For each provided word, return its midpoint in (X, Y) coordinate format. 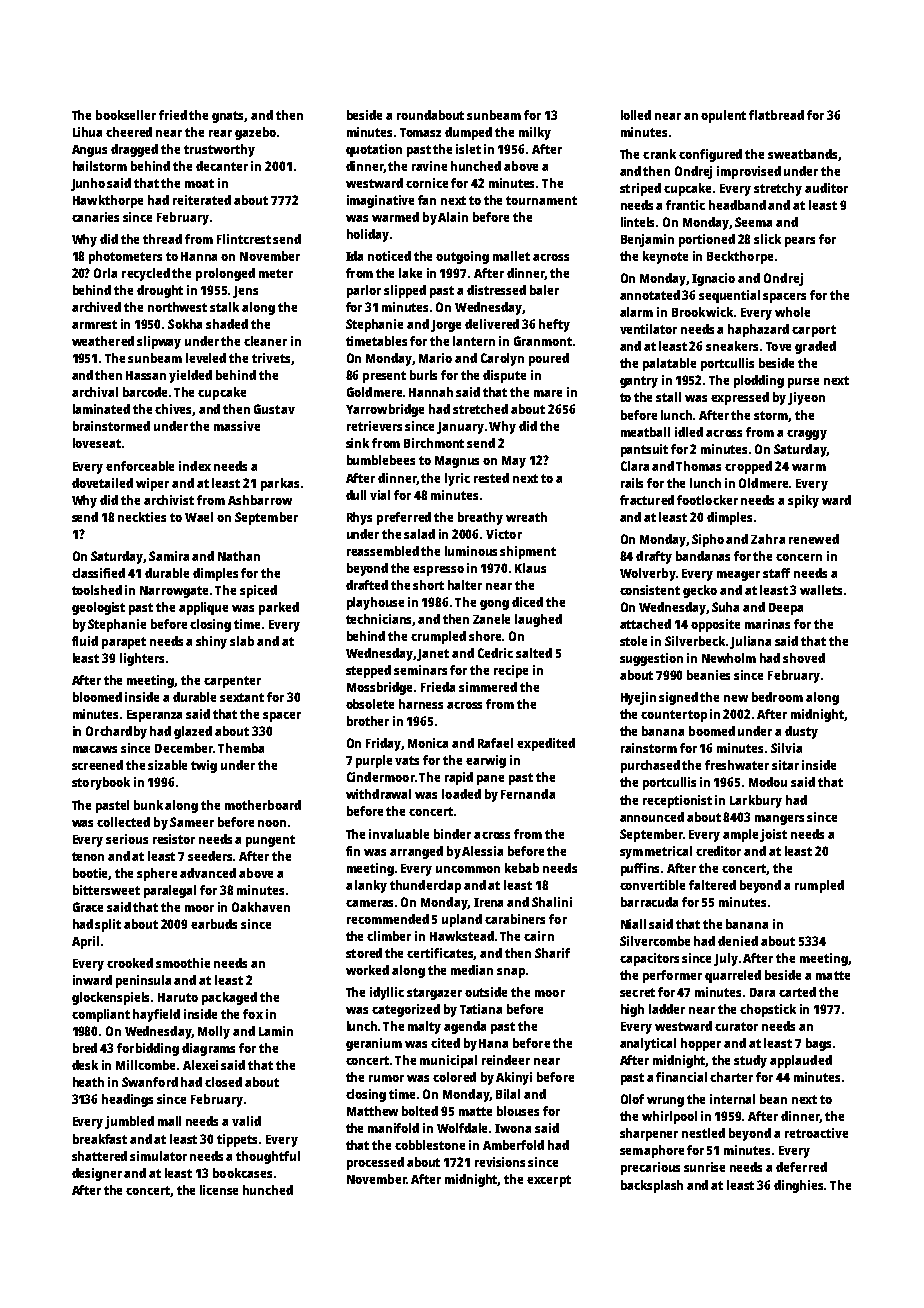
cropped (748, 467)
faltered (712, 885)
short (428, 585)
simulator (158, 1156)
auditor (826, 188)
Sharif (552, 953)
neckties (142, 517)
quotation (374, 150)
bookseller (126, 115)
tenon (88, 856)
